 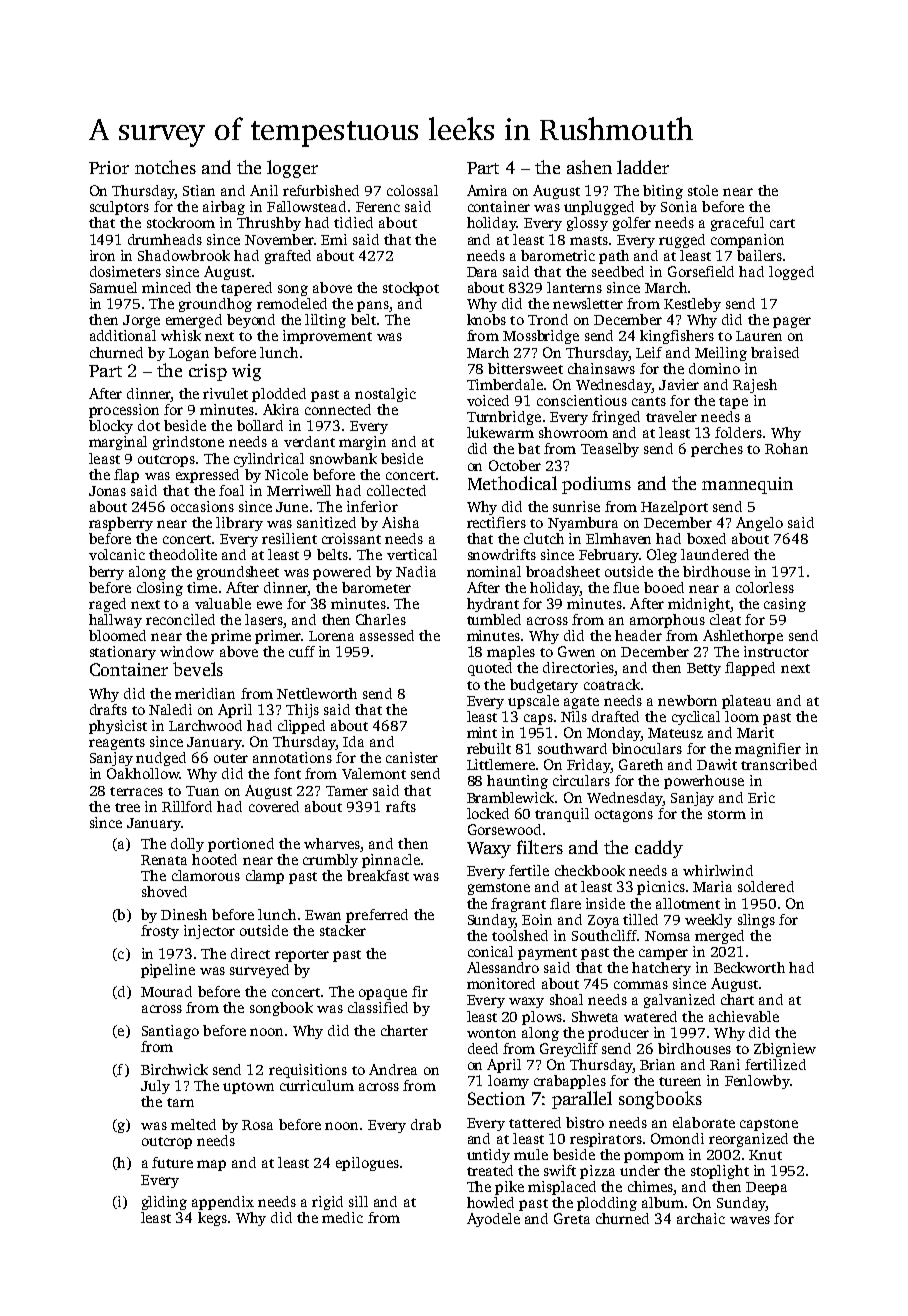 I want to click on soldered, so click(x=766, y=886).
